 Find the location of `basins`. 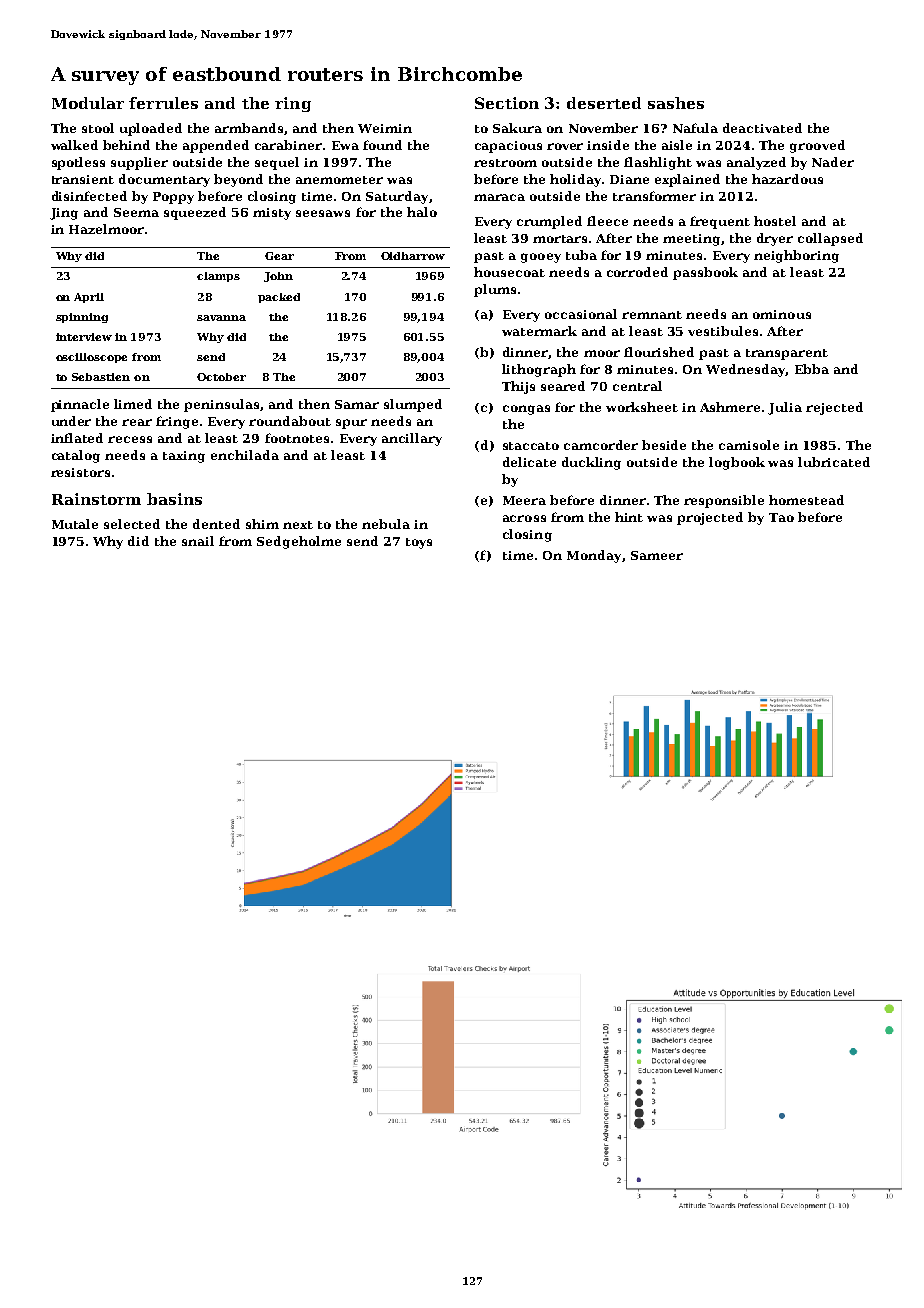

basins is located at coordinates (174, 499).
